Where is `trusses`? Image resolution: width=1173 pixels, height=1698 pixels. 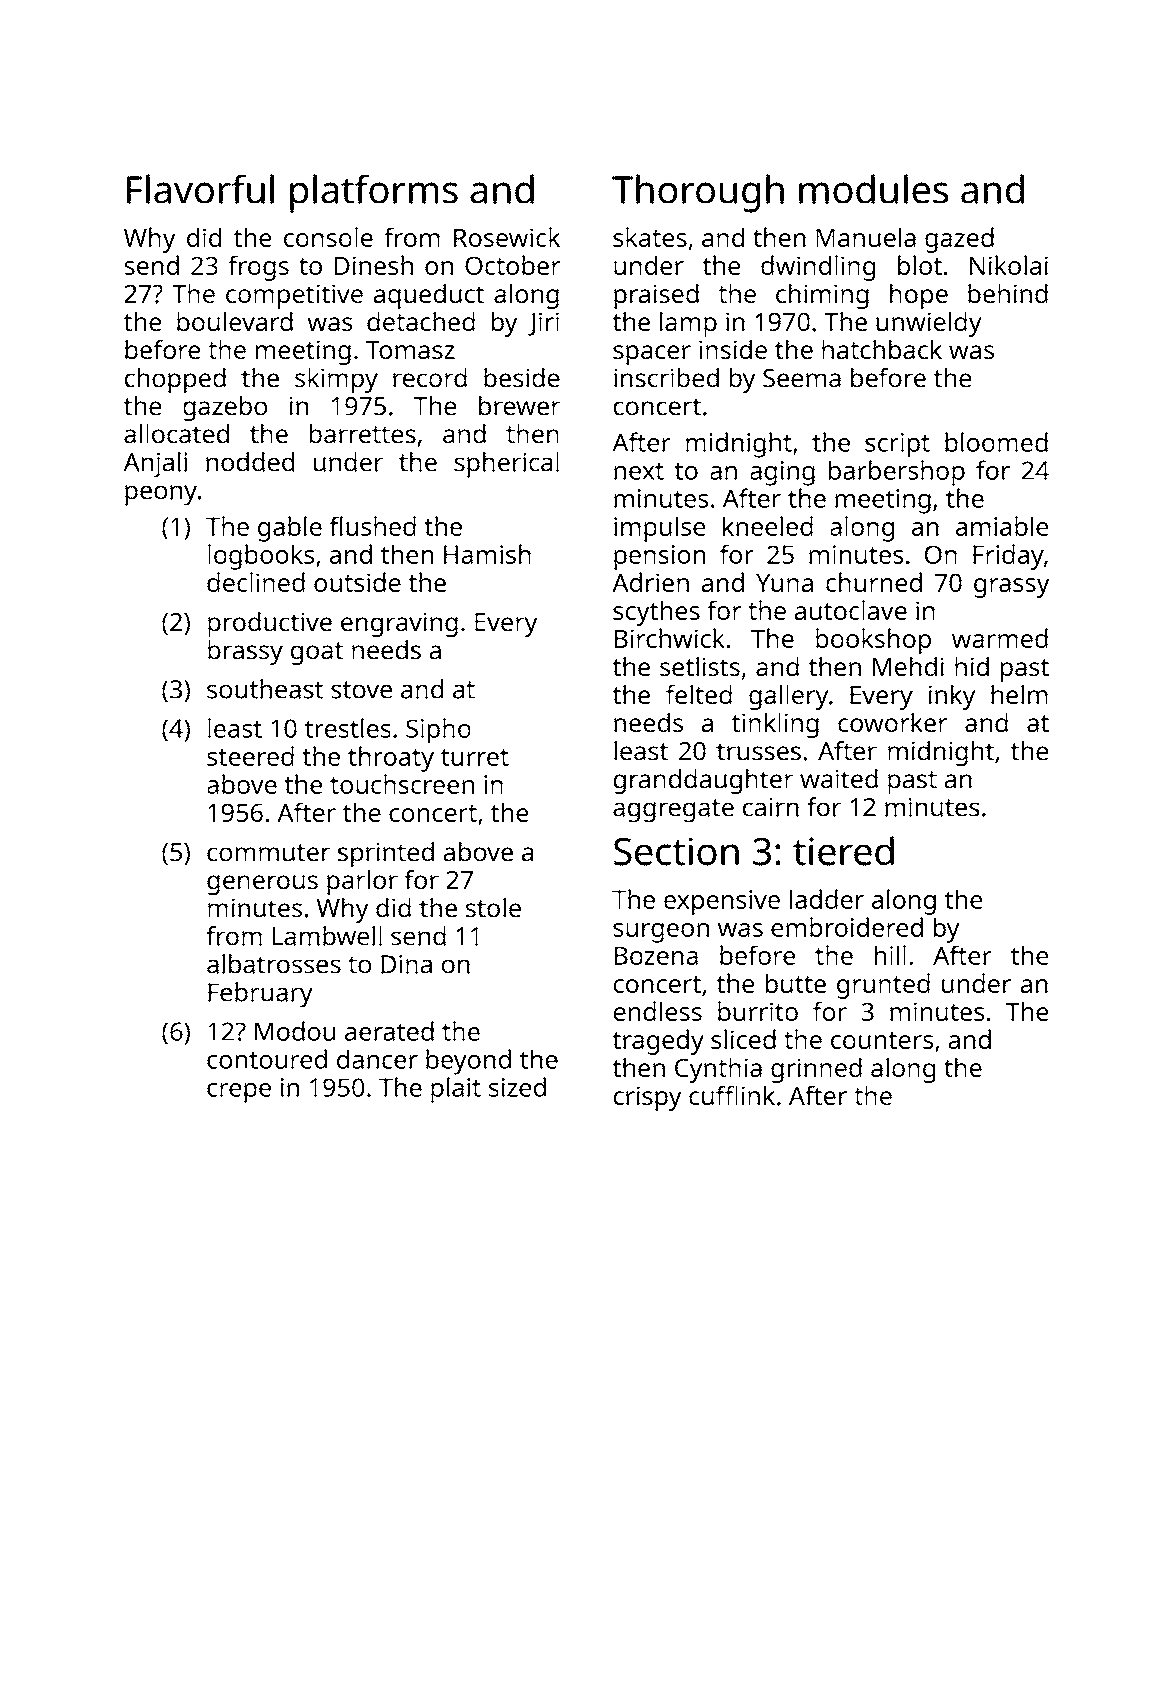
trusses is located at coordinates (758, 752).
